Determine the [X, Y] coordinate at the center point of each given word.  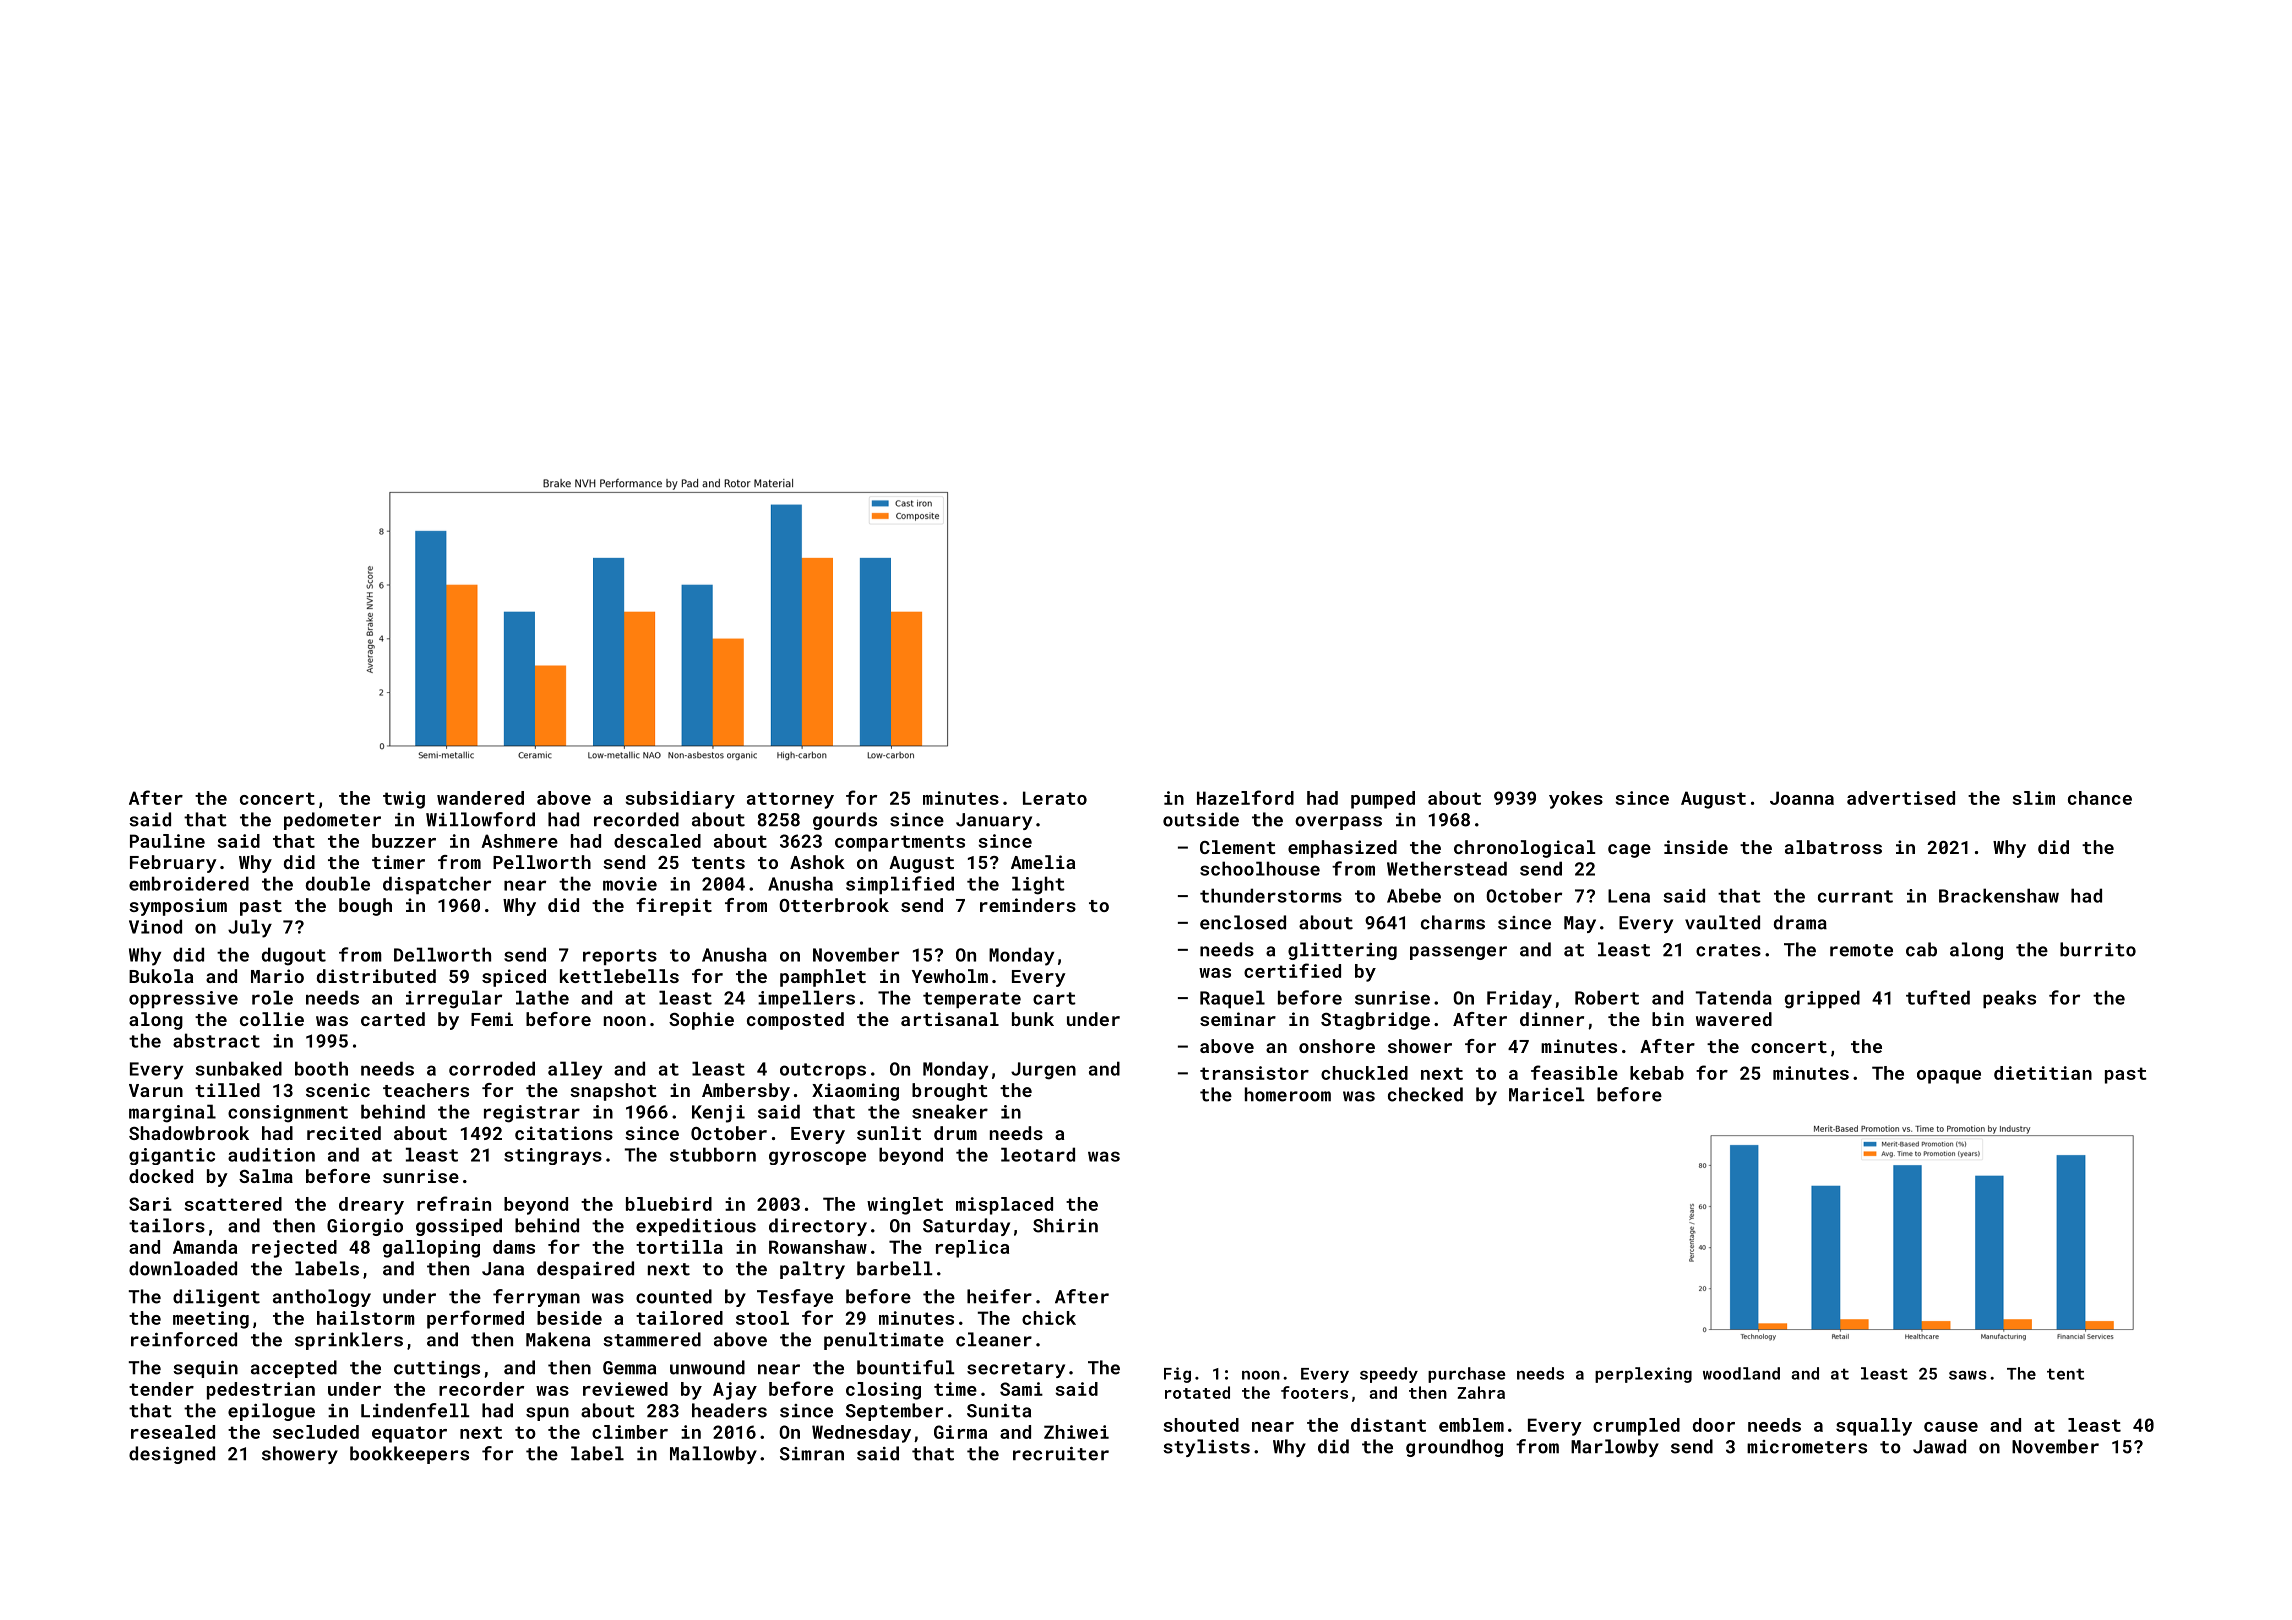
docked [161, 1176]
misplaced [1004, 1206]
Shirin [1065, 1225]
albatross [1833, 847]
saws [1968, 1375]
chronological [1524, 849]
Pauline [167, 841]
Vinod [155, 926]
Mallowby [713, 1455]
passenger [1458, 953]
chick [1049, 1318]
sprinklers [349, 1341]
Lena [1629, 896]
